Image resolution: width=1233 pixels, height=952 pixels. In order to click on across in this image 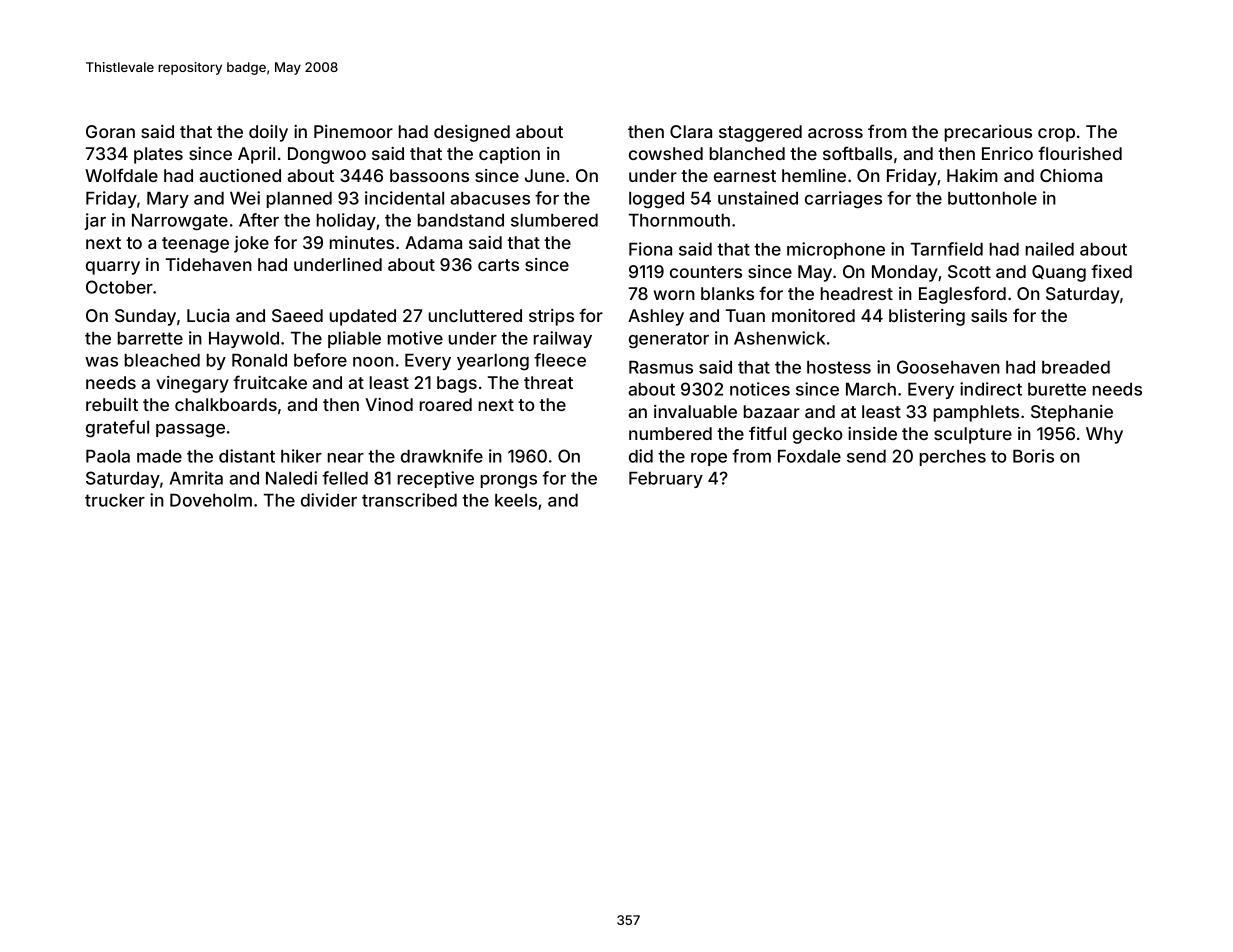, I will do `click(835, 133)`.
